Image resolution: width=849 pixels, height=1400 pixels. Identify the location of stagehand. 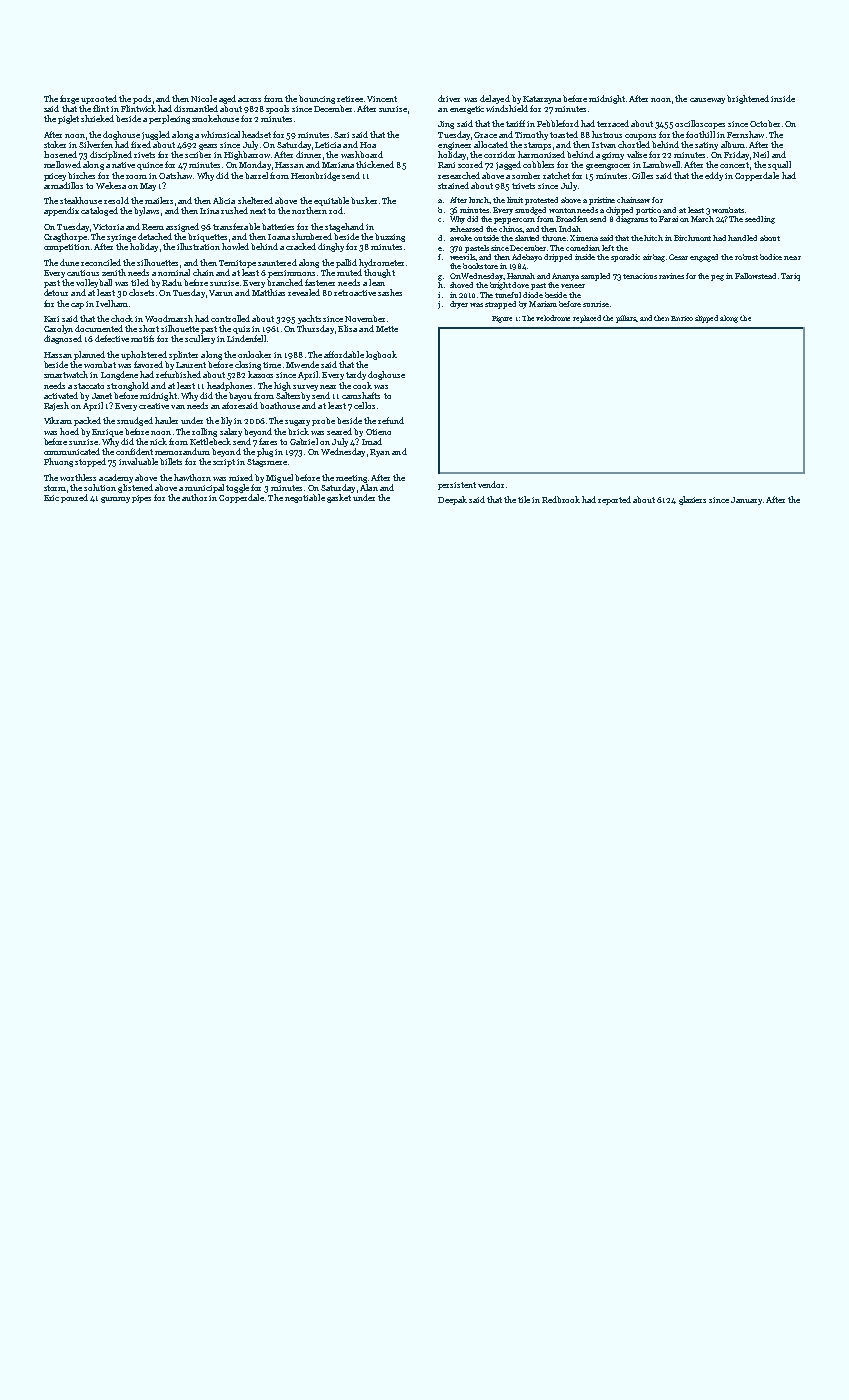
(344, 227).
